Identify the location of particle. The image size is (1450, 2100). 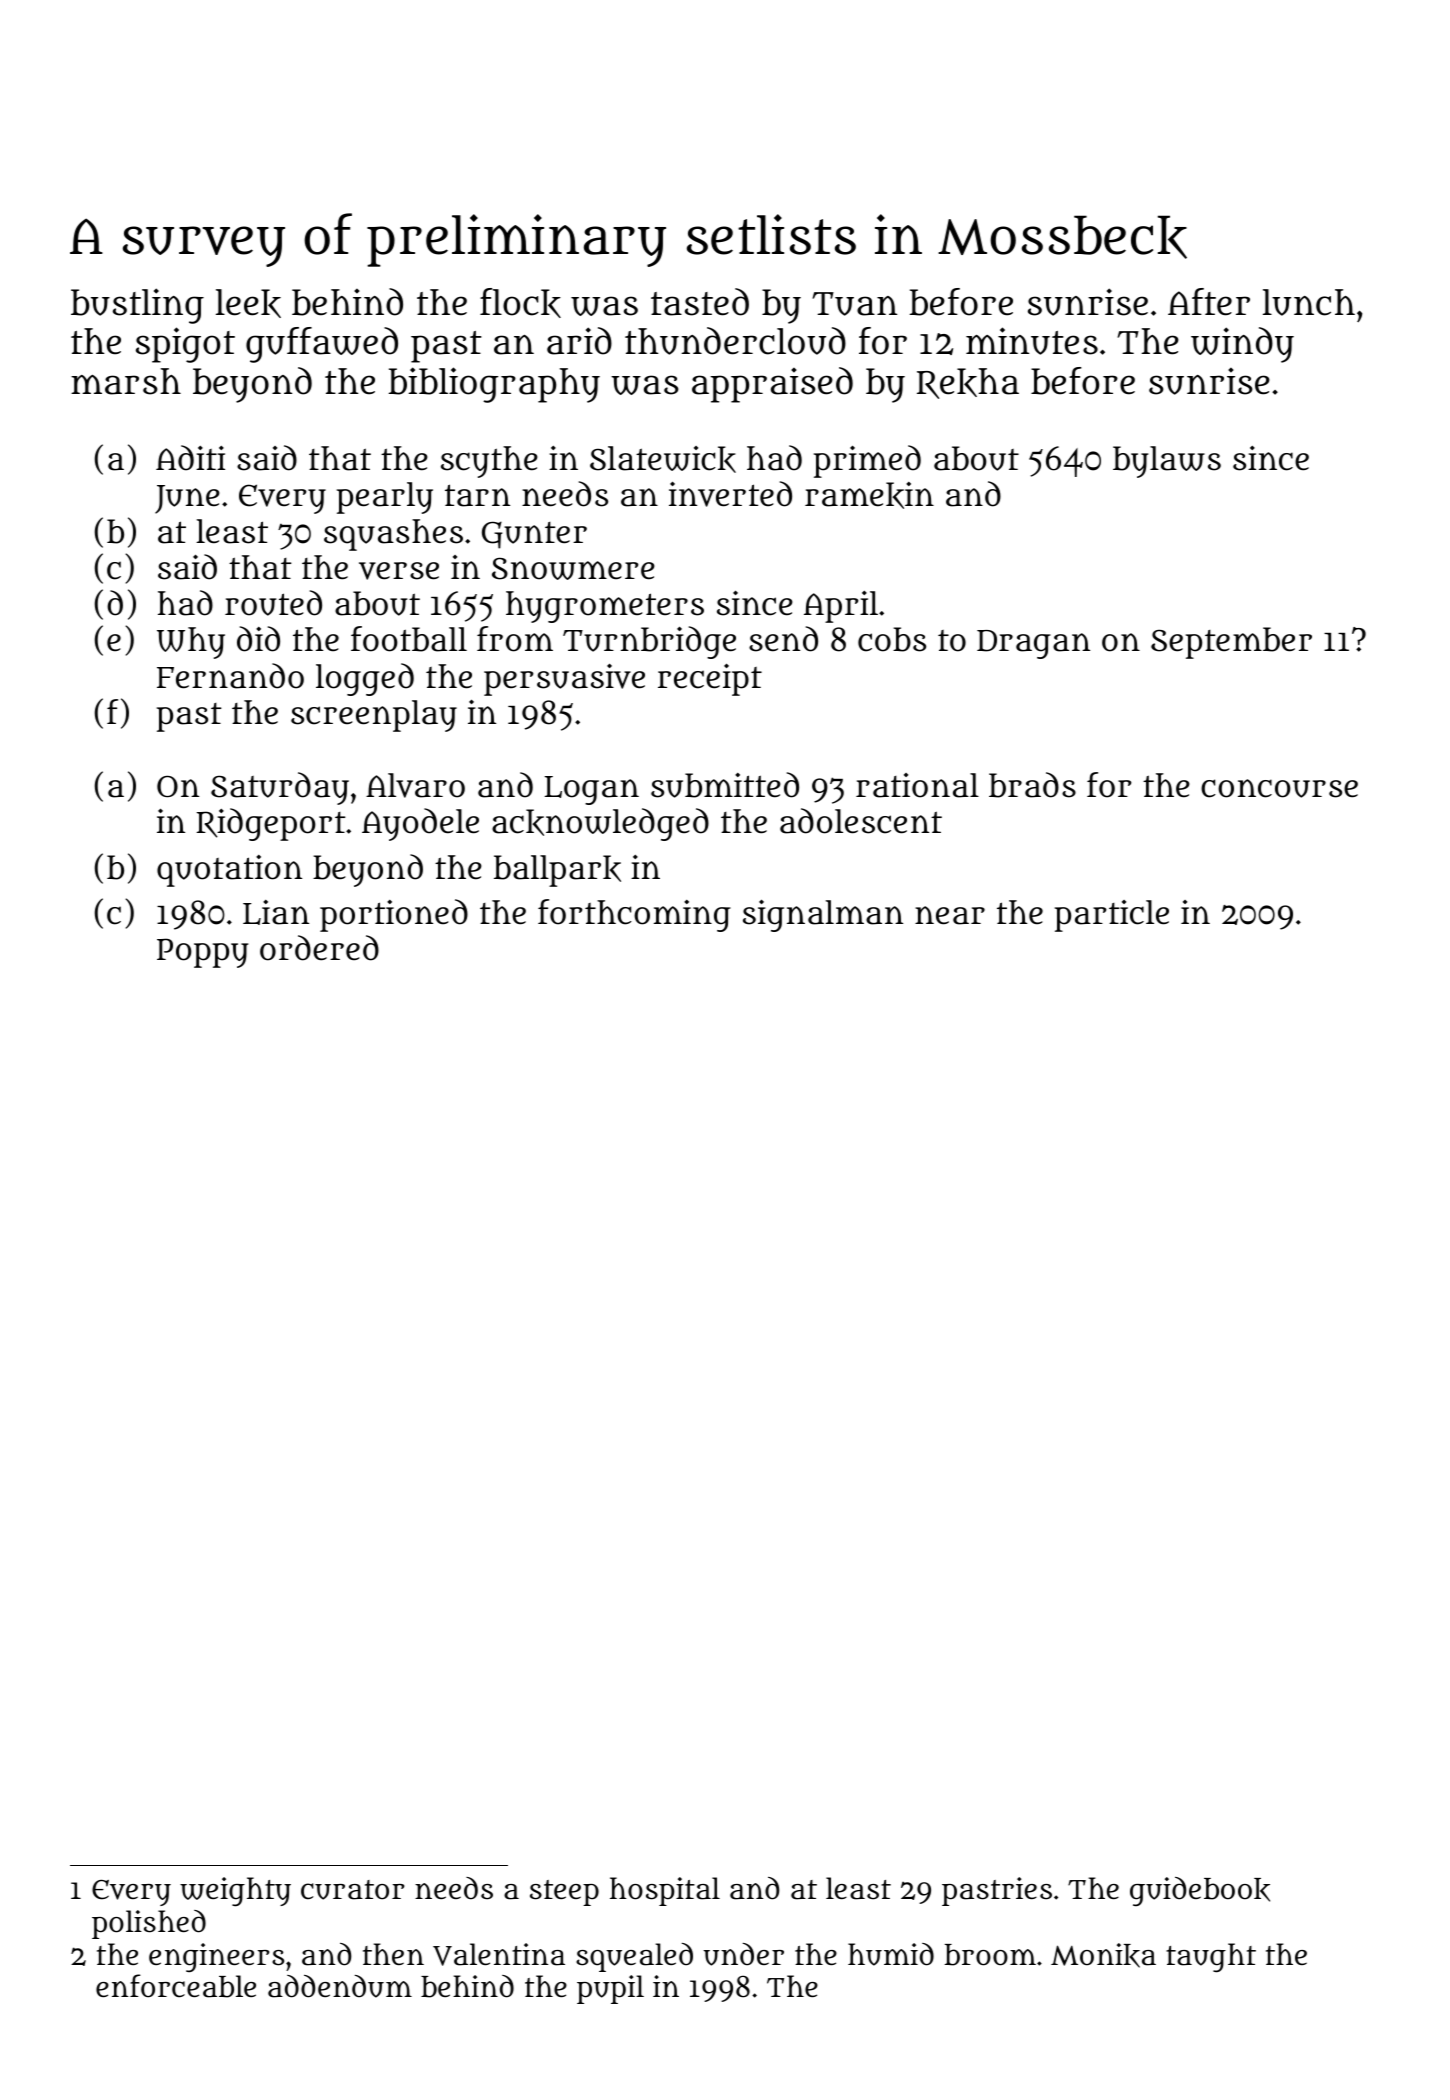
(1112, 916).
